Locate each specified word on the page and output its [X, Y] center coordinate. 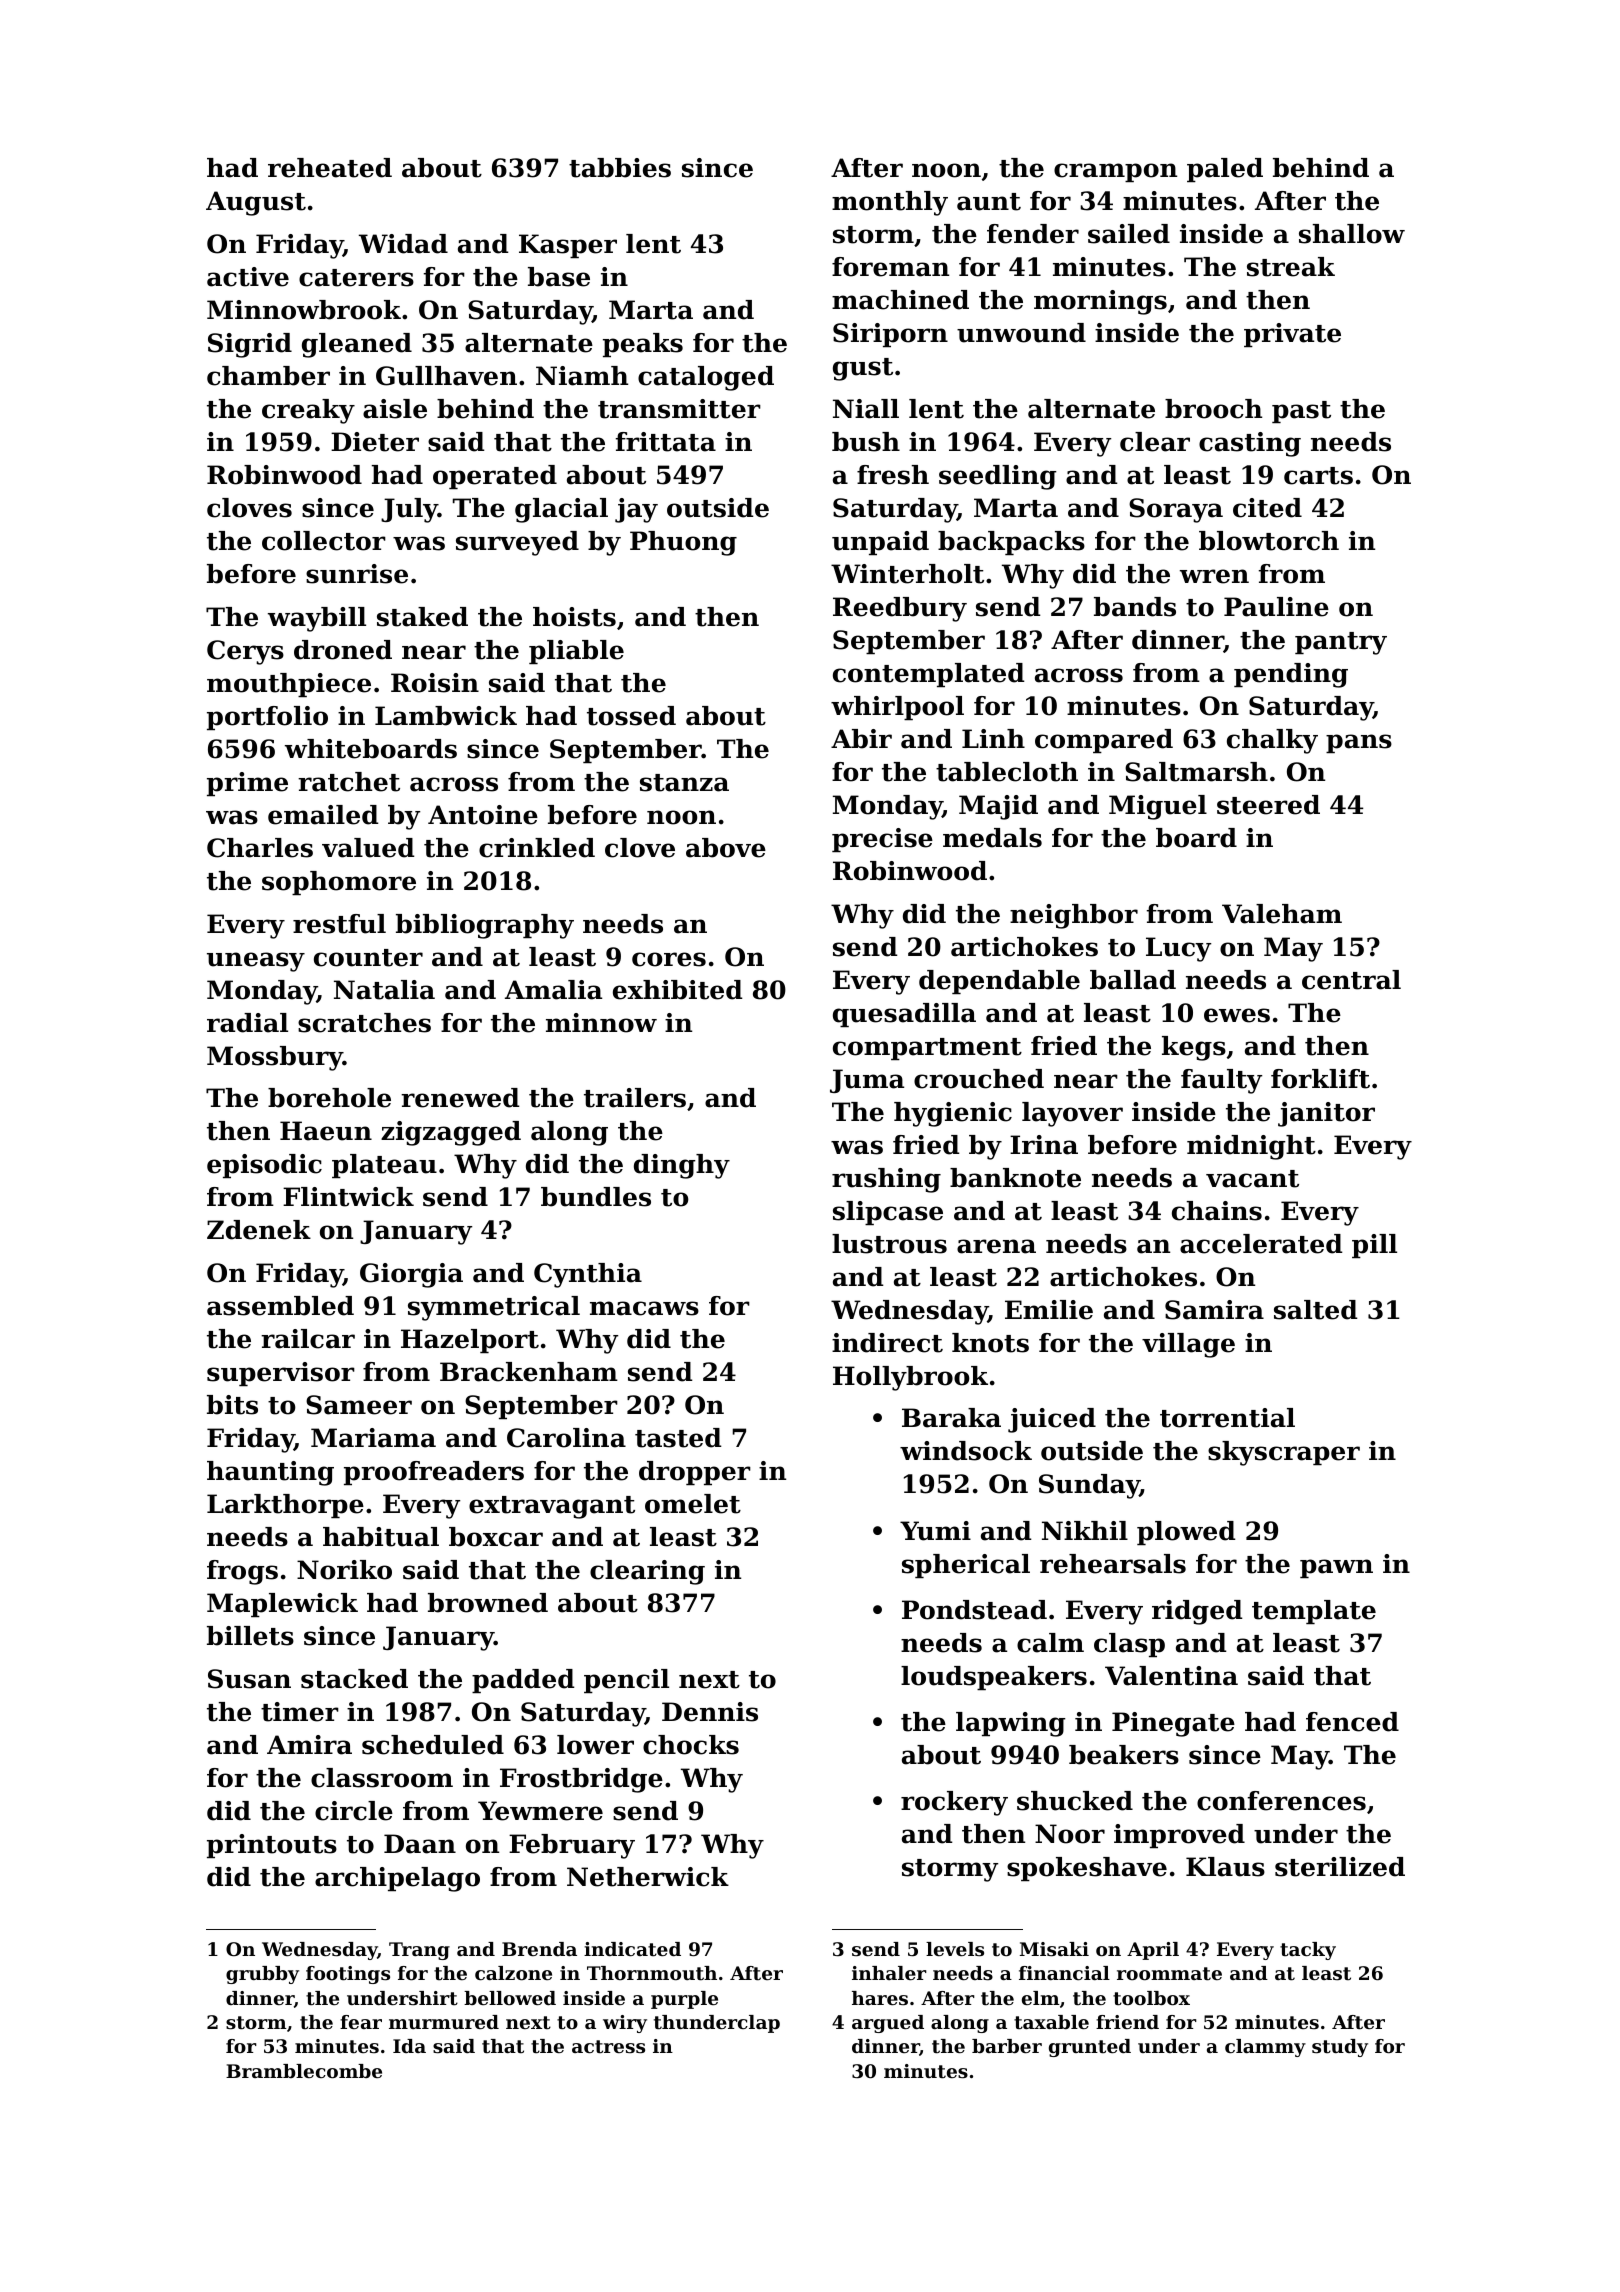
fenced [1352, 1722]
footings [348, 1975]
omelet [693, 1504]
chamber [268, 376]
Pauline [1276, 607]
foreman [890, 267]
